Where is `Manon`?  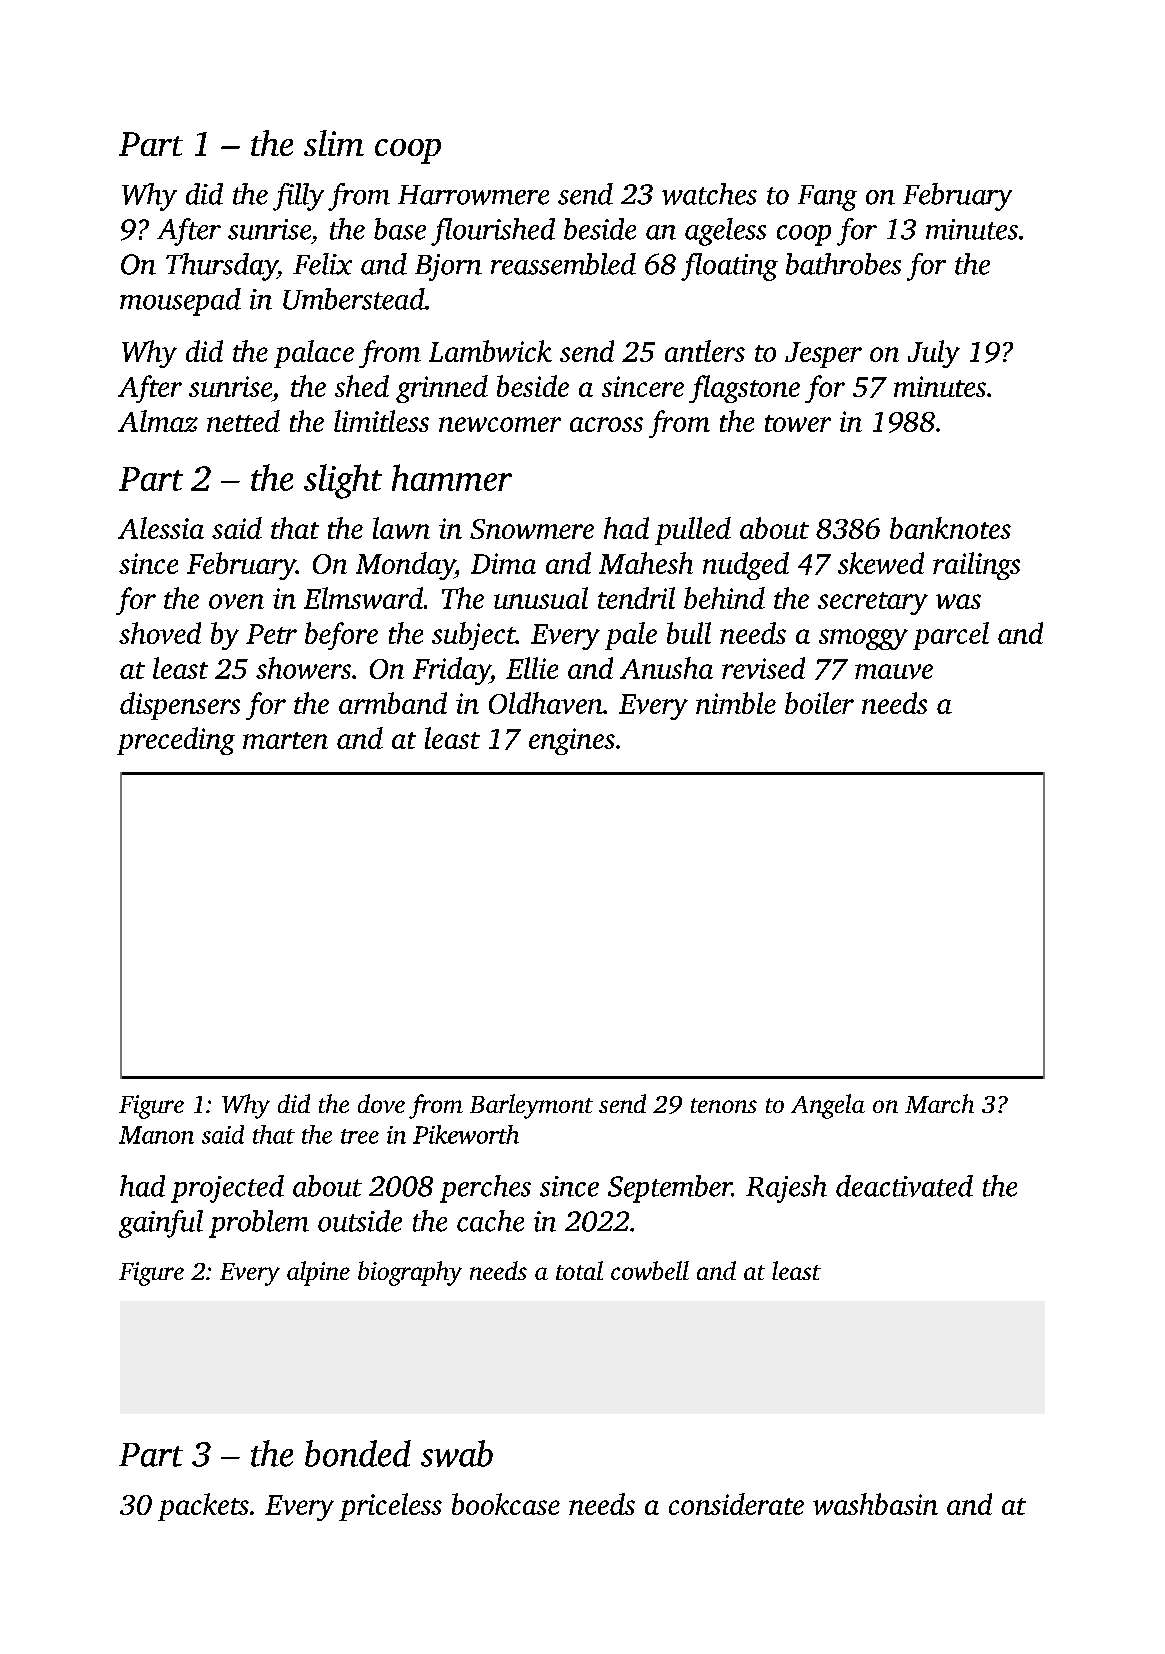
Manon is located at coordinates (156, 1135).
